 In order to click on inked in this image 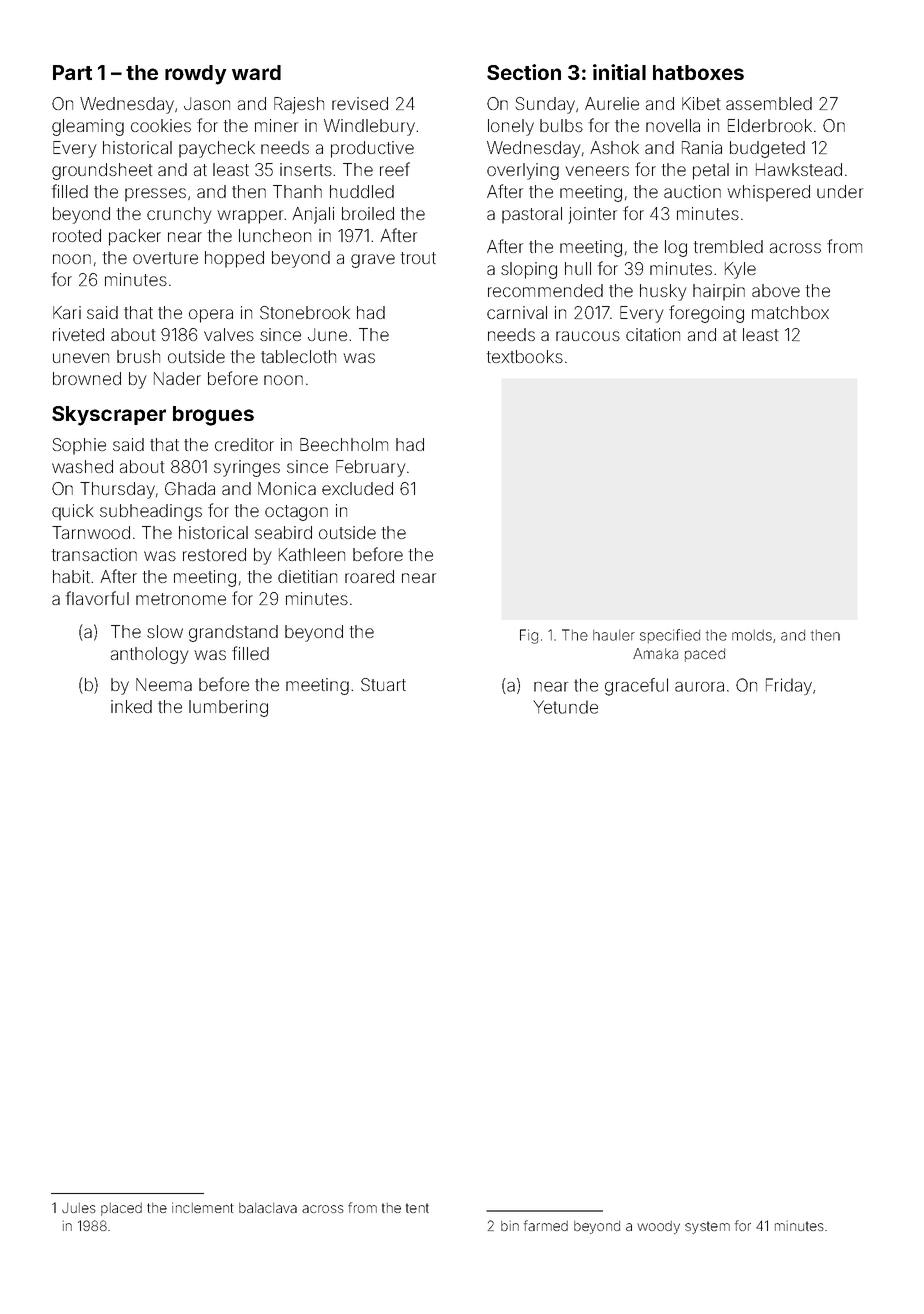, I will do `click(131, 706)`.
